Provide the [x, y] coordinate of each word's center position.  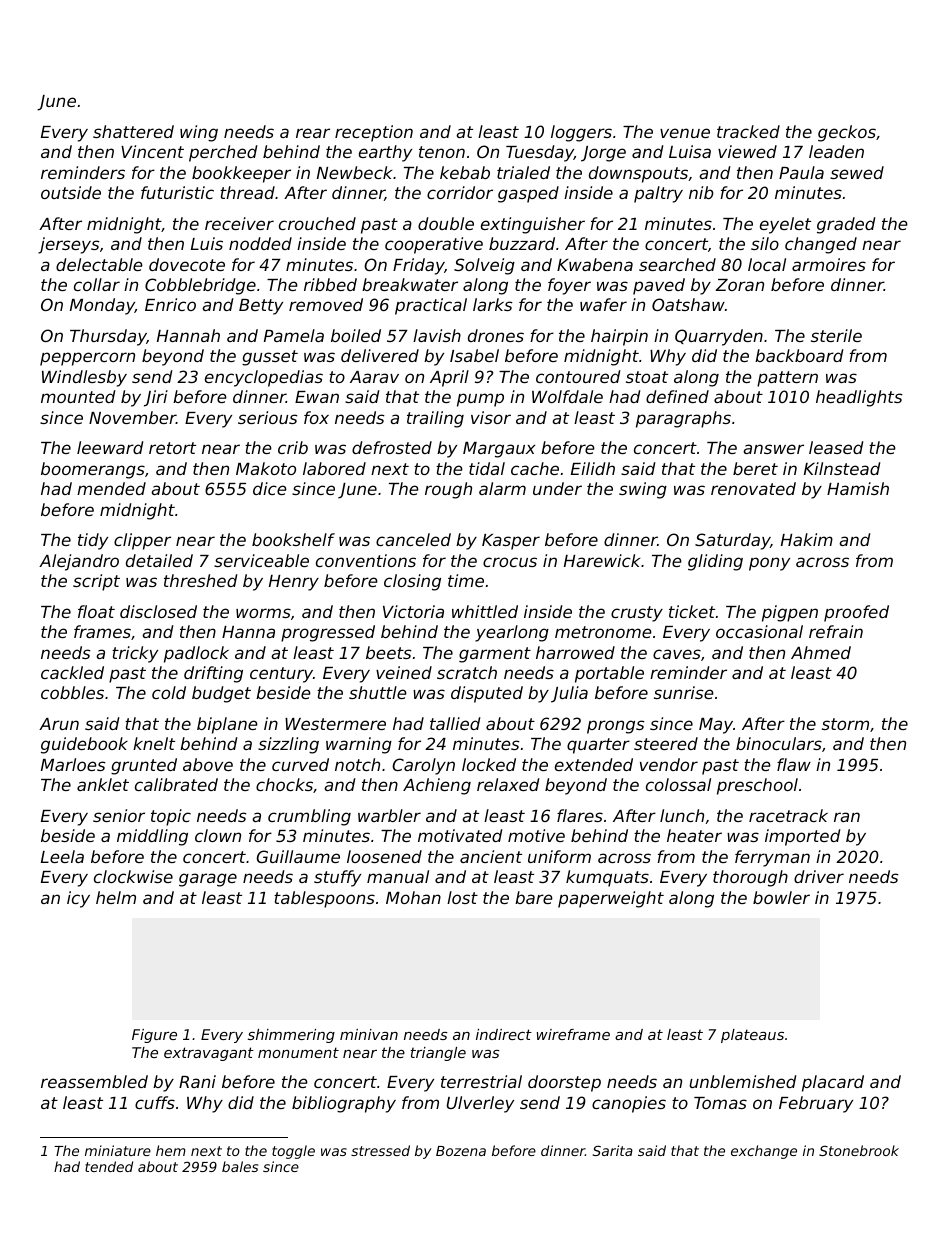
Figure [154, 1036]
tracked [748, 131]
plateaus [752, 1036]
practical [431, 306]
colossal [678, 784]
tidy [93, 541]
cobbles [72, 692]
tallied [455, 723]
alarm [502, 488]
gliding [715, 562]
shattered [133, 131]
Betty [261, 307]
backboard [799, 355]
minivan [369, 1034]
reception [374, 133]
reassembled [94, 1081]
